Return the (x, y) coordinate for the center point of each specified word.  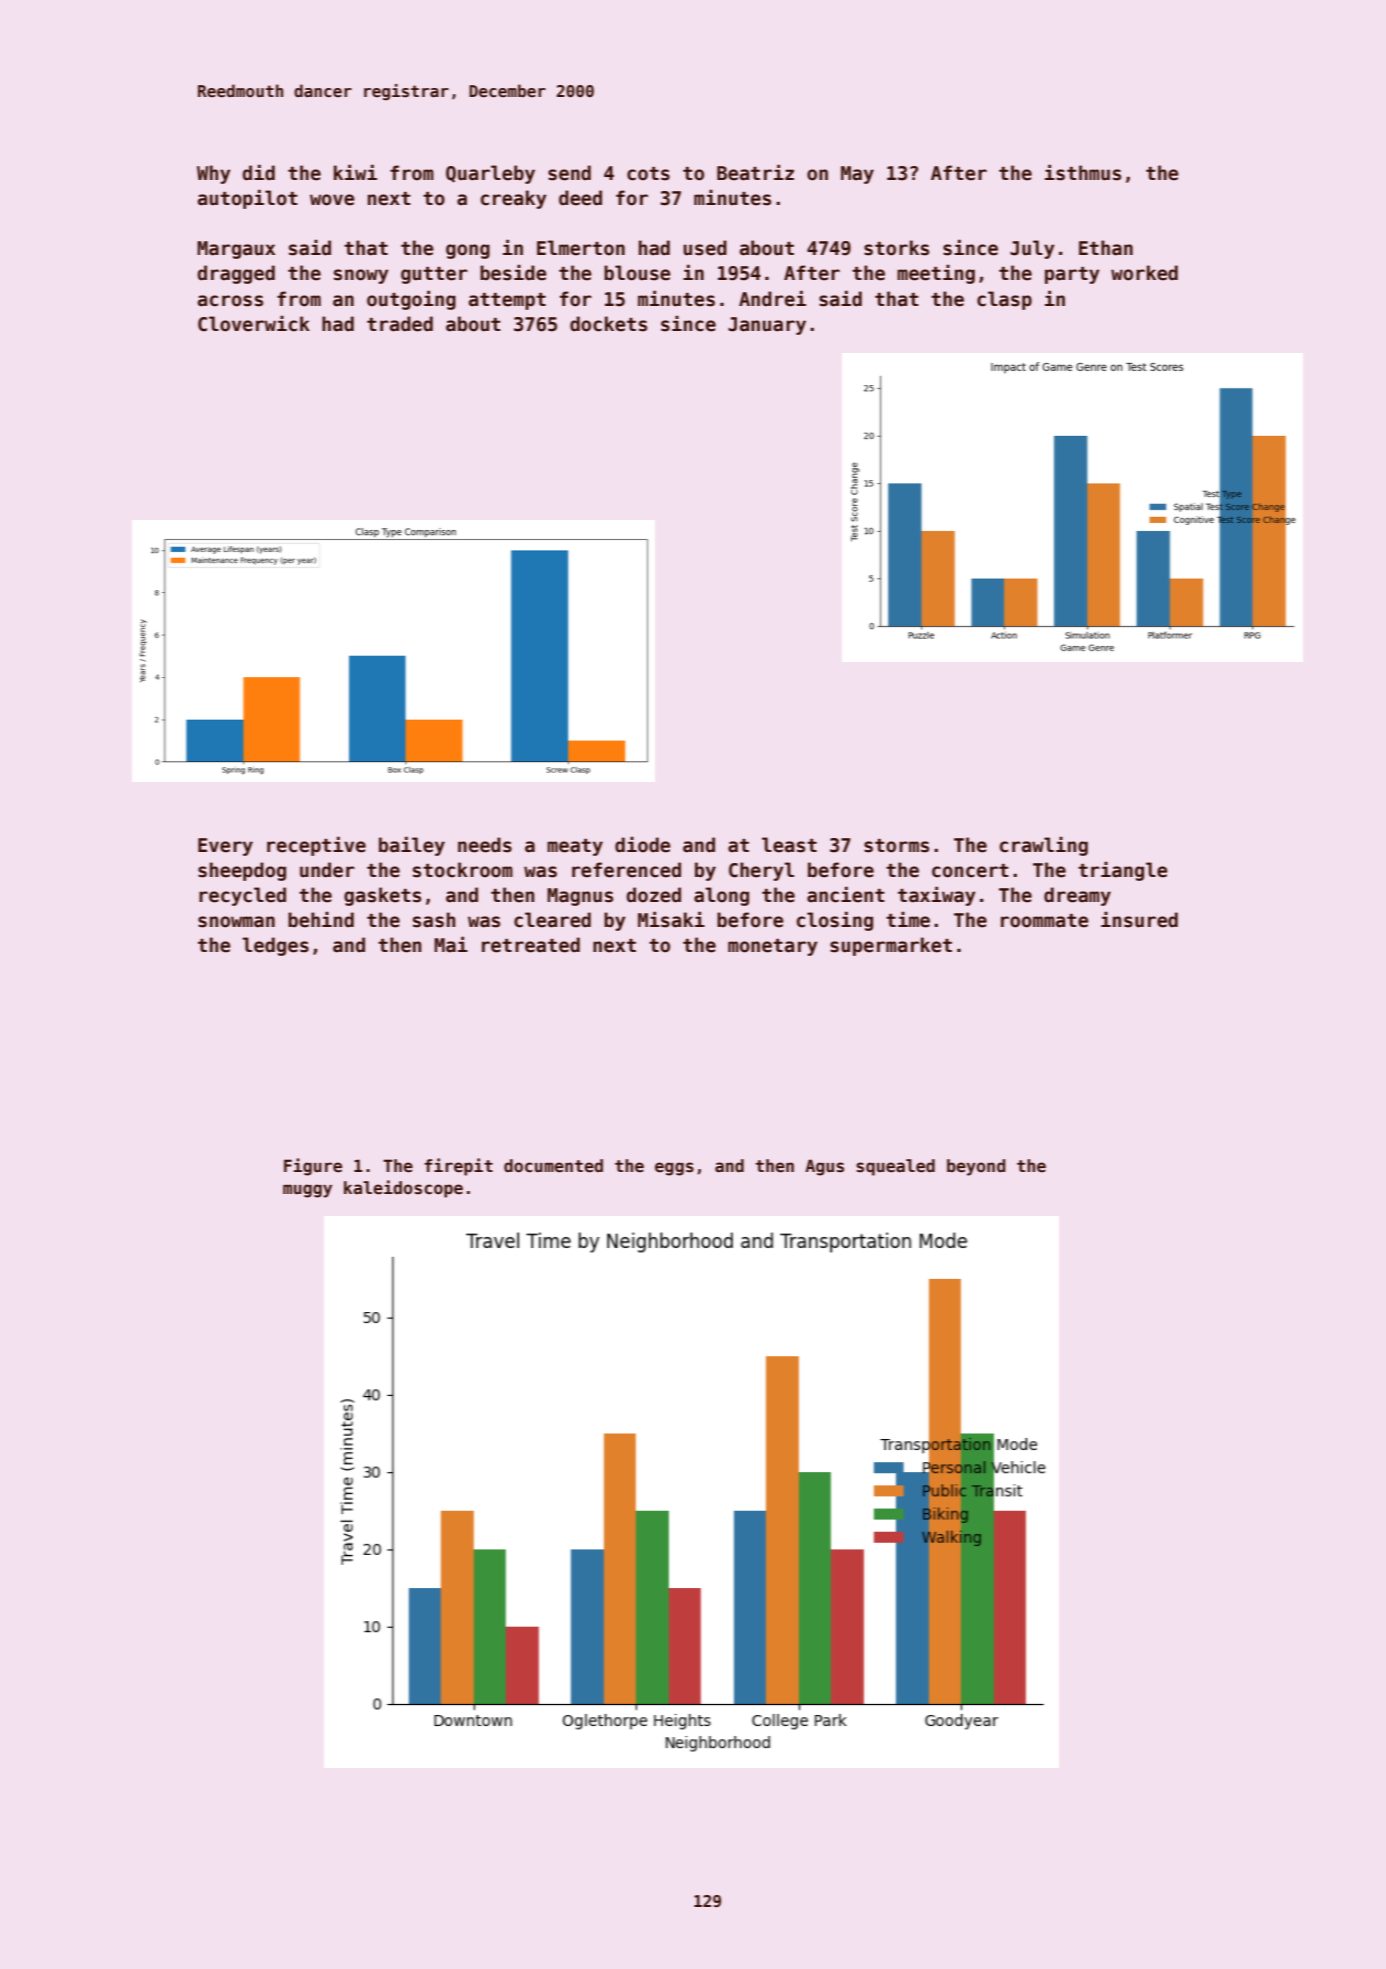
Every (225, 847)
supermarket (891, 946)
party (1072, 275)
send (569, 173)
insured (1139, 919)
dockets (608, 324)
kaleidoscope (403, 1189)
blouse (637, 273)
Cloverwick (254, 323)
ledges (275, 946)
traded (400, 324)
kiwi (355, 172)
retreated (531, 945)
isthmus (1083, 172)
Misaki (671, 919)
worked (1144, 273)
